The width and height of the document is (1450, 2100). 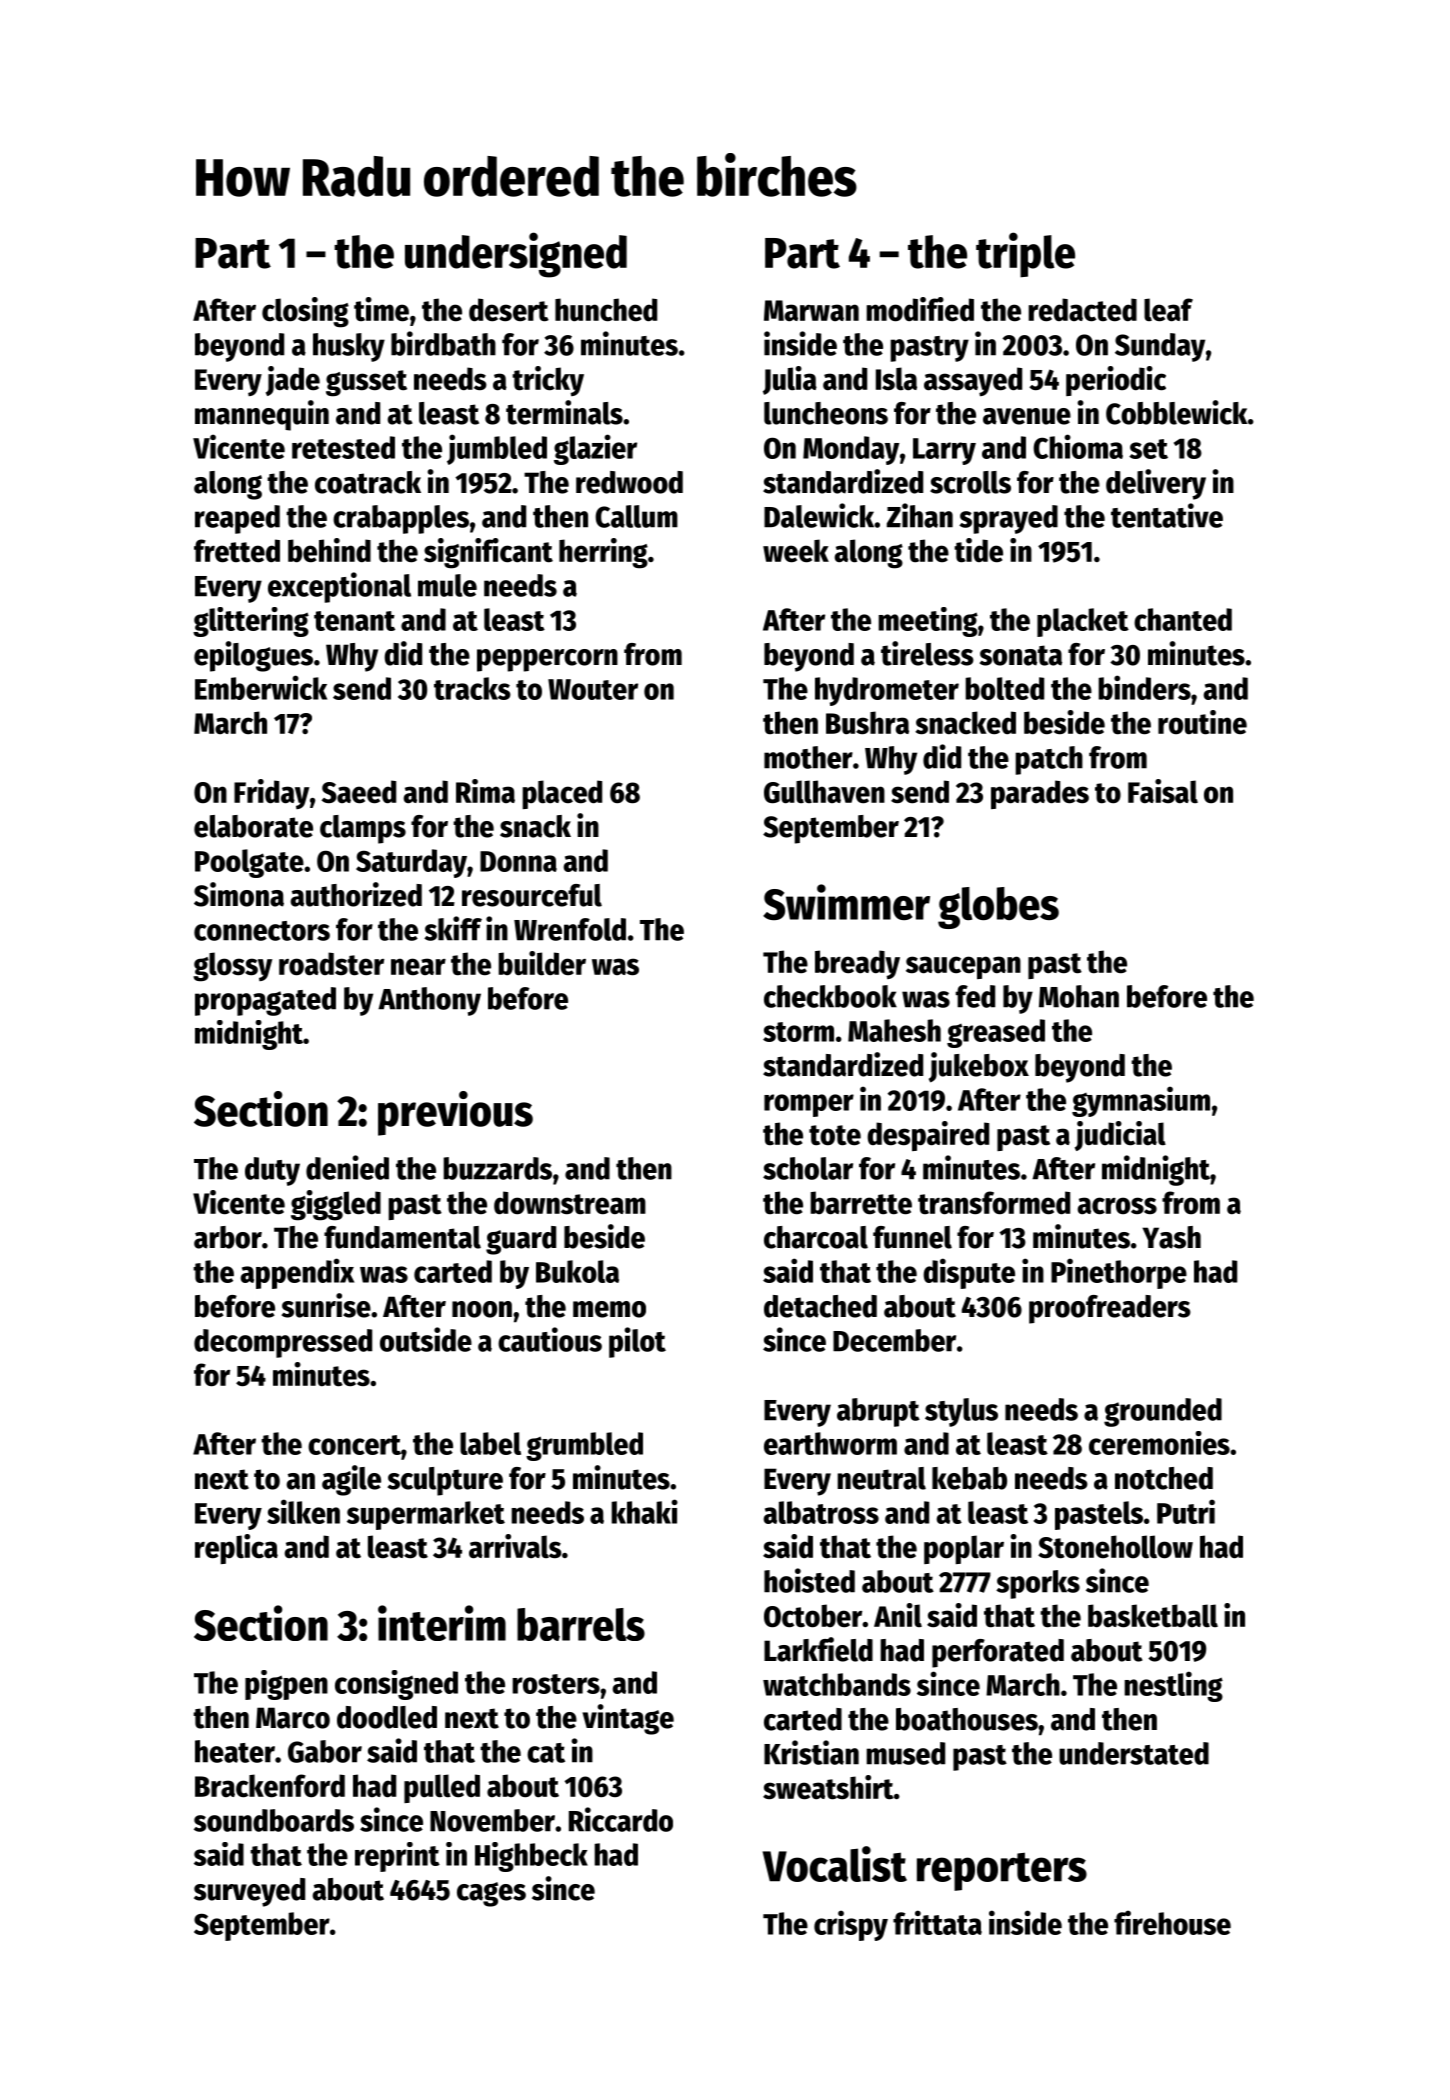 I want to click on undersigned, so click(x=516, y=255).
